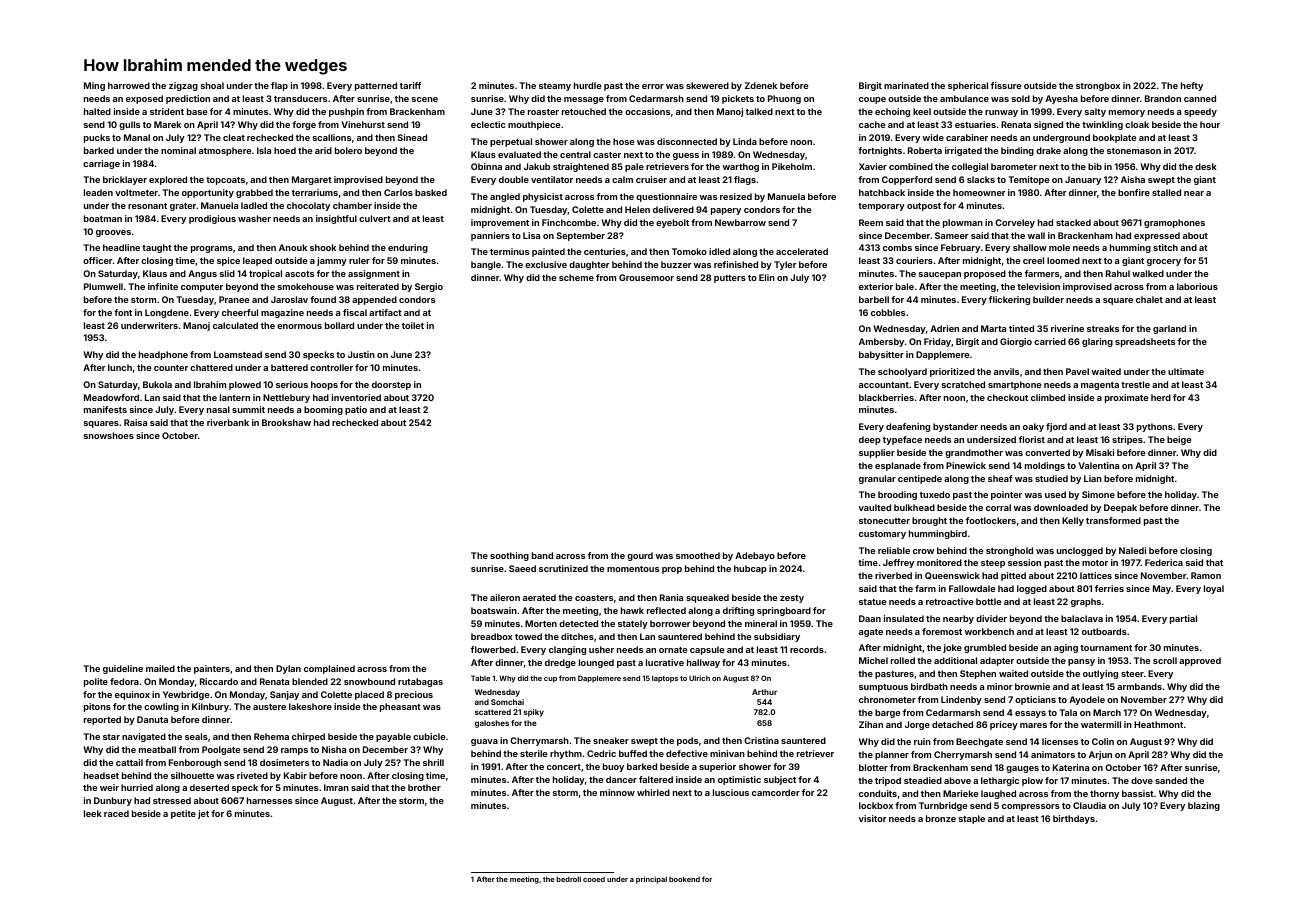 This screenshot has height=924, width=1308. Describe the element at coordinates (116, 813) in the screenshot. I see `raced` at that location.
